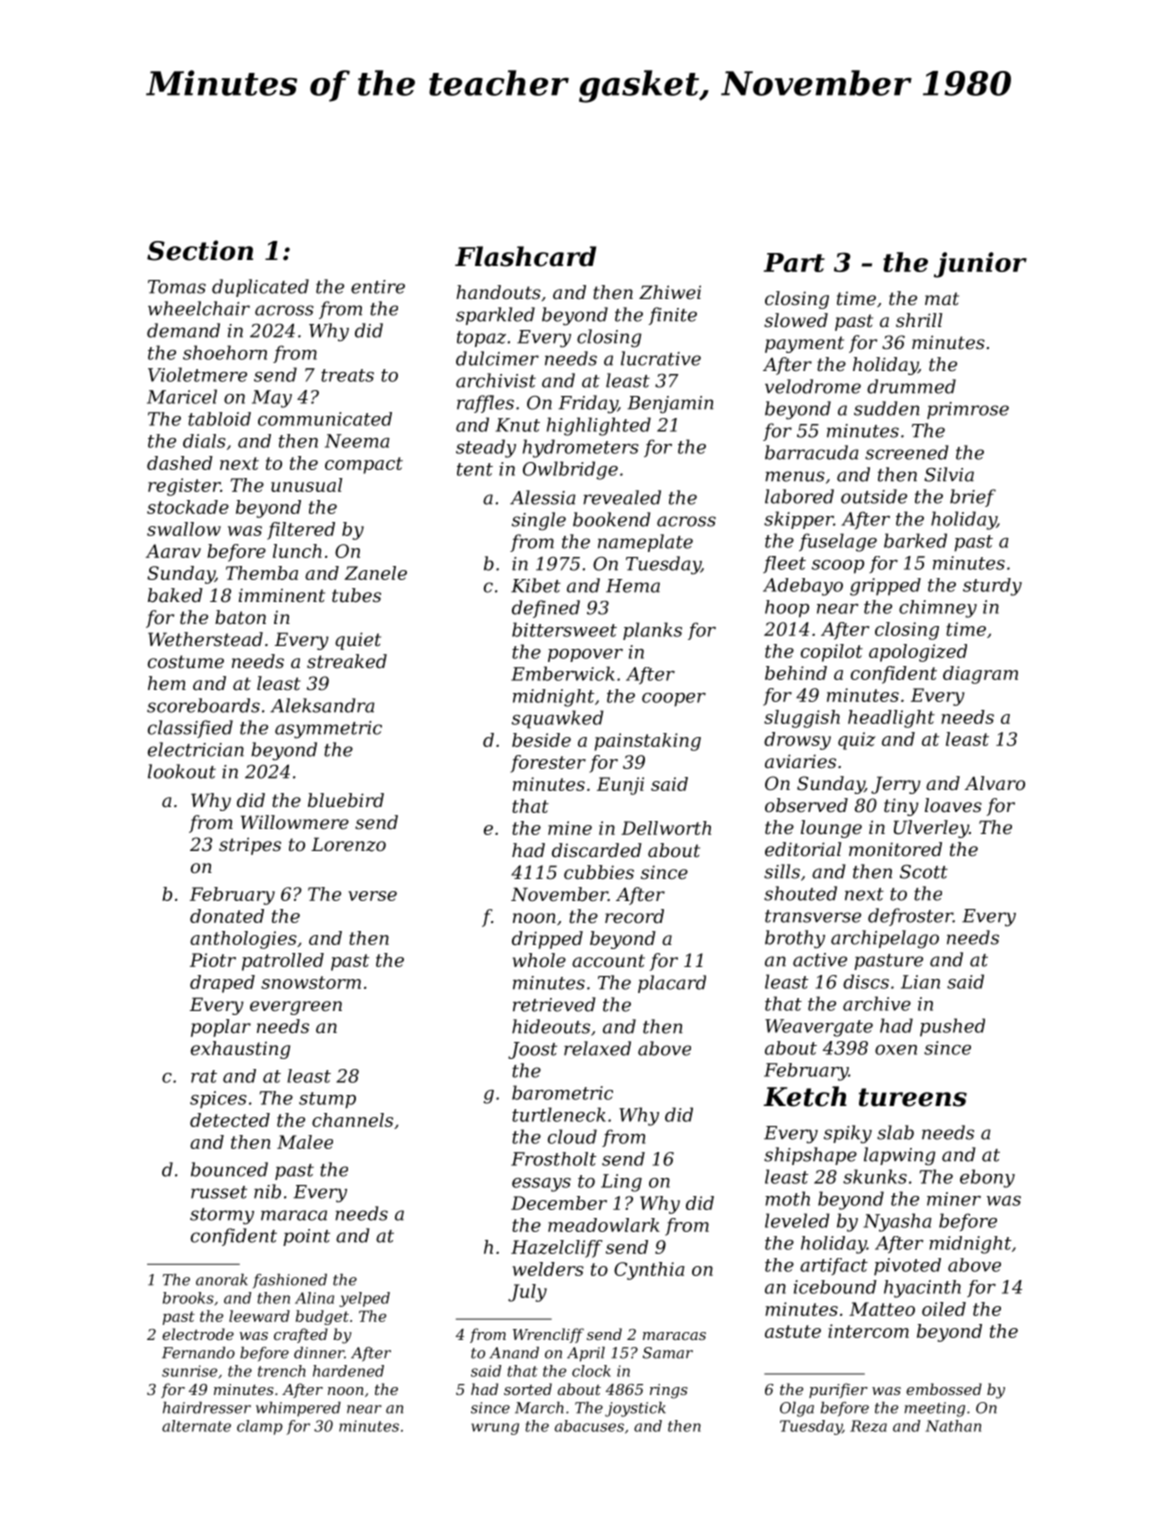 The height and width of the screenshot is (1519, 1173). Describe the element at coordinates (346, 800) in the screenshot. I see `bluebird` at that location.
